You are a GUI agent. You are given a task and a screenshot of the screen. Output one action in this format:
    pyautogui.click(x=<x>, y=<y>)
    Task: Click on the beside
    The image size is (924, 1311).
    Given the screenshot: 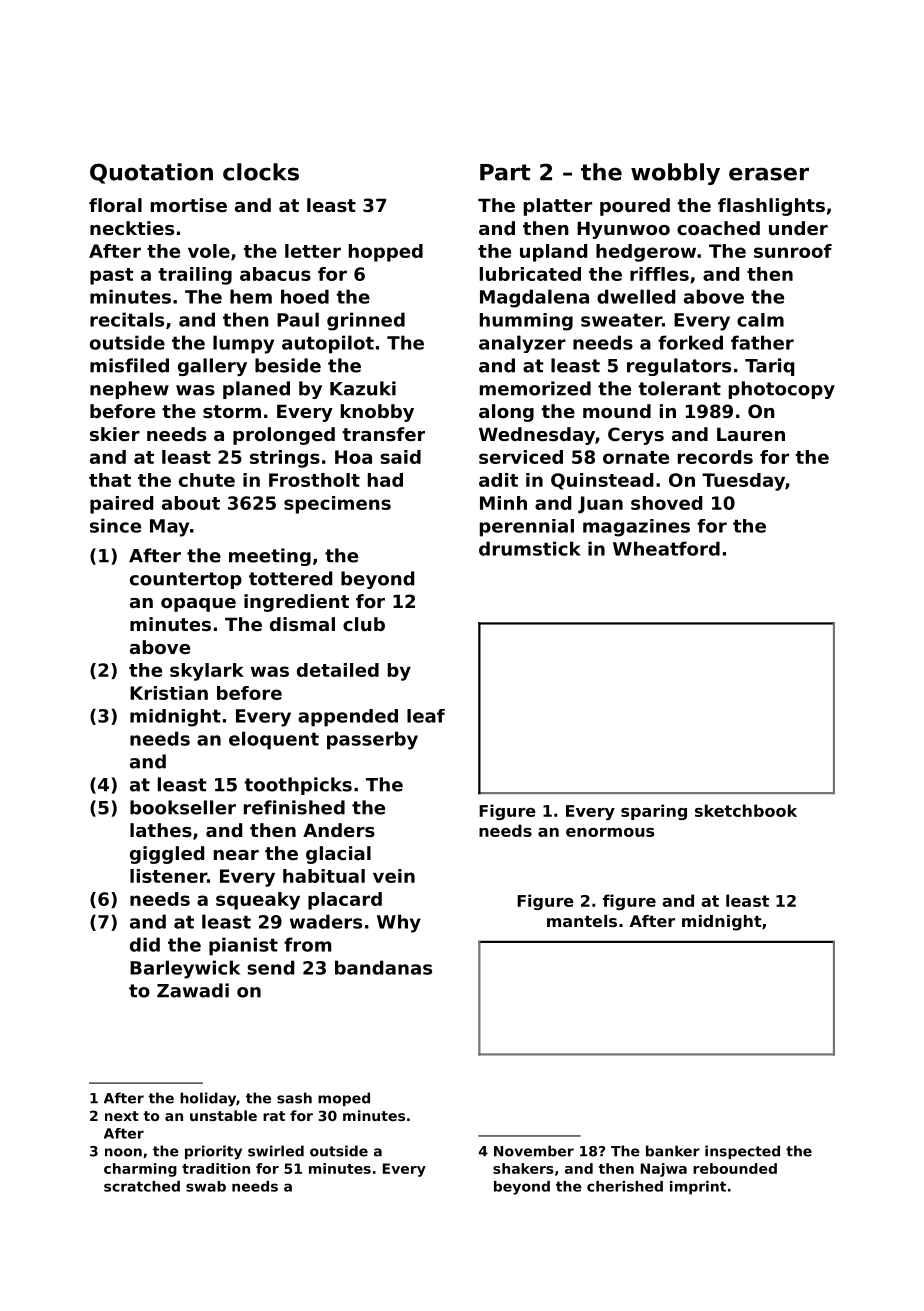 What is the action you would take?
    pyautogui.click(x=288, y=365)
